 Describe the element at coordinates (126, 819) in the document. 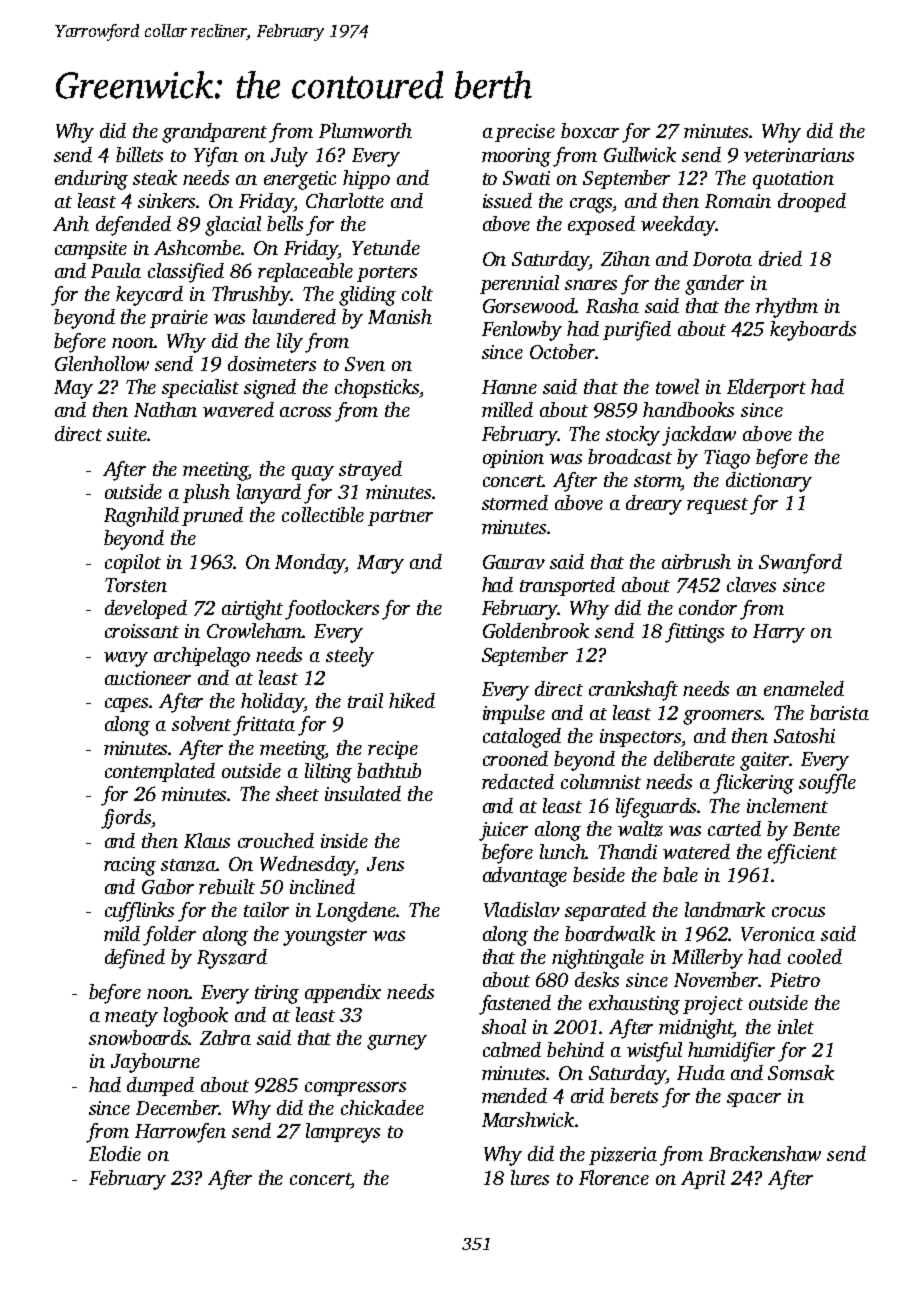

I see `fjords` at that location.
